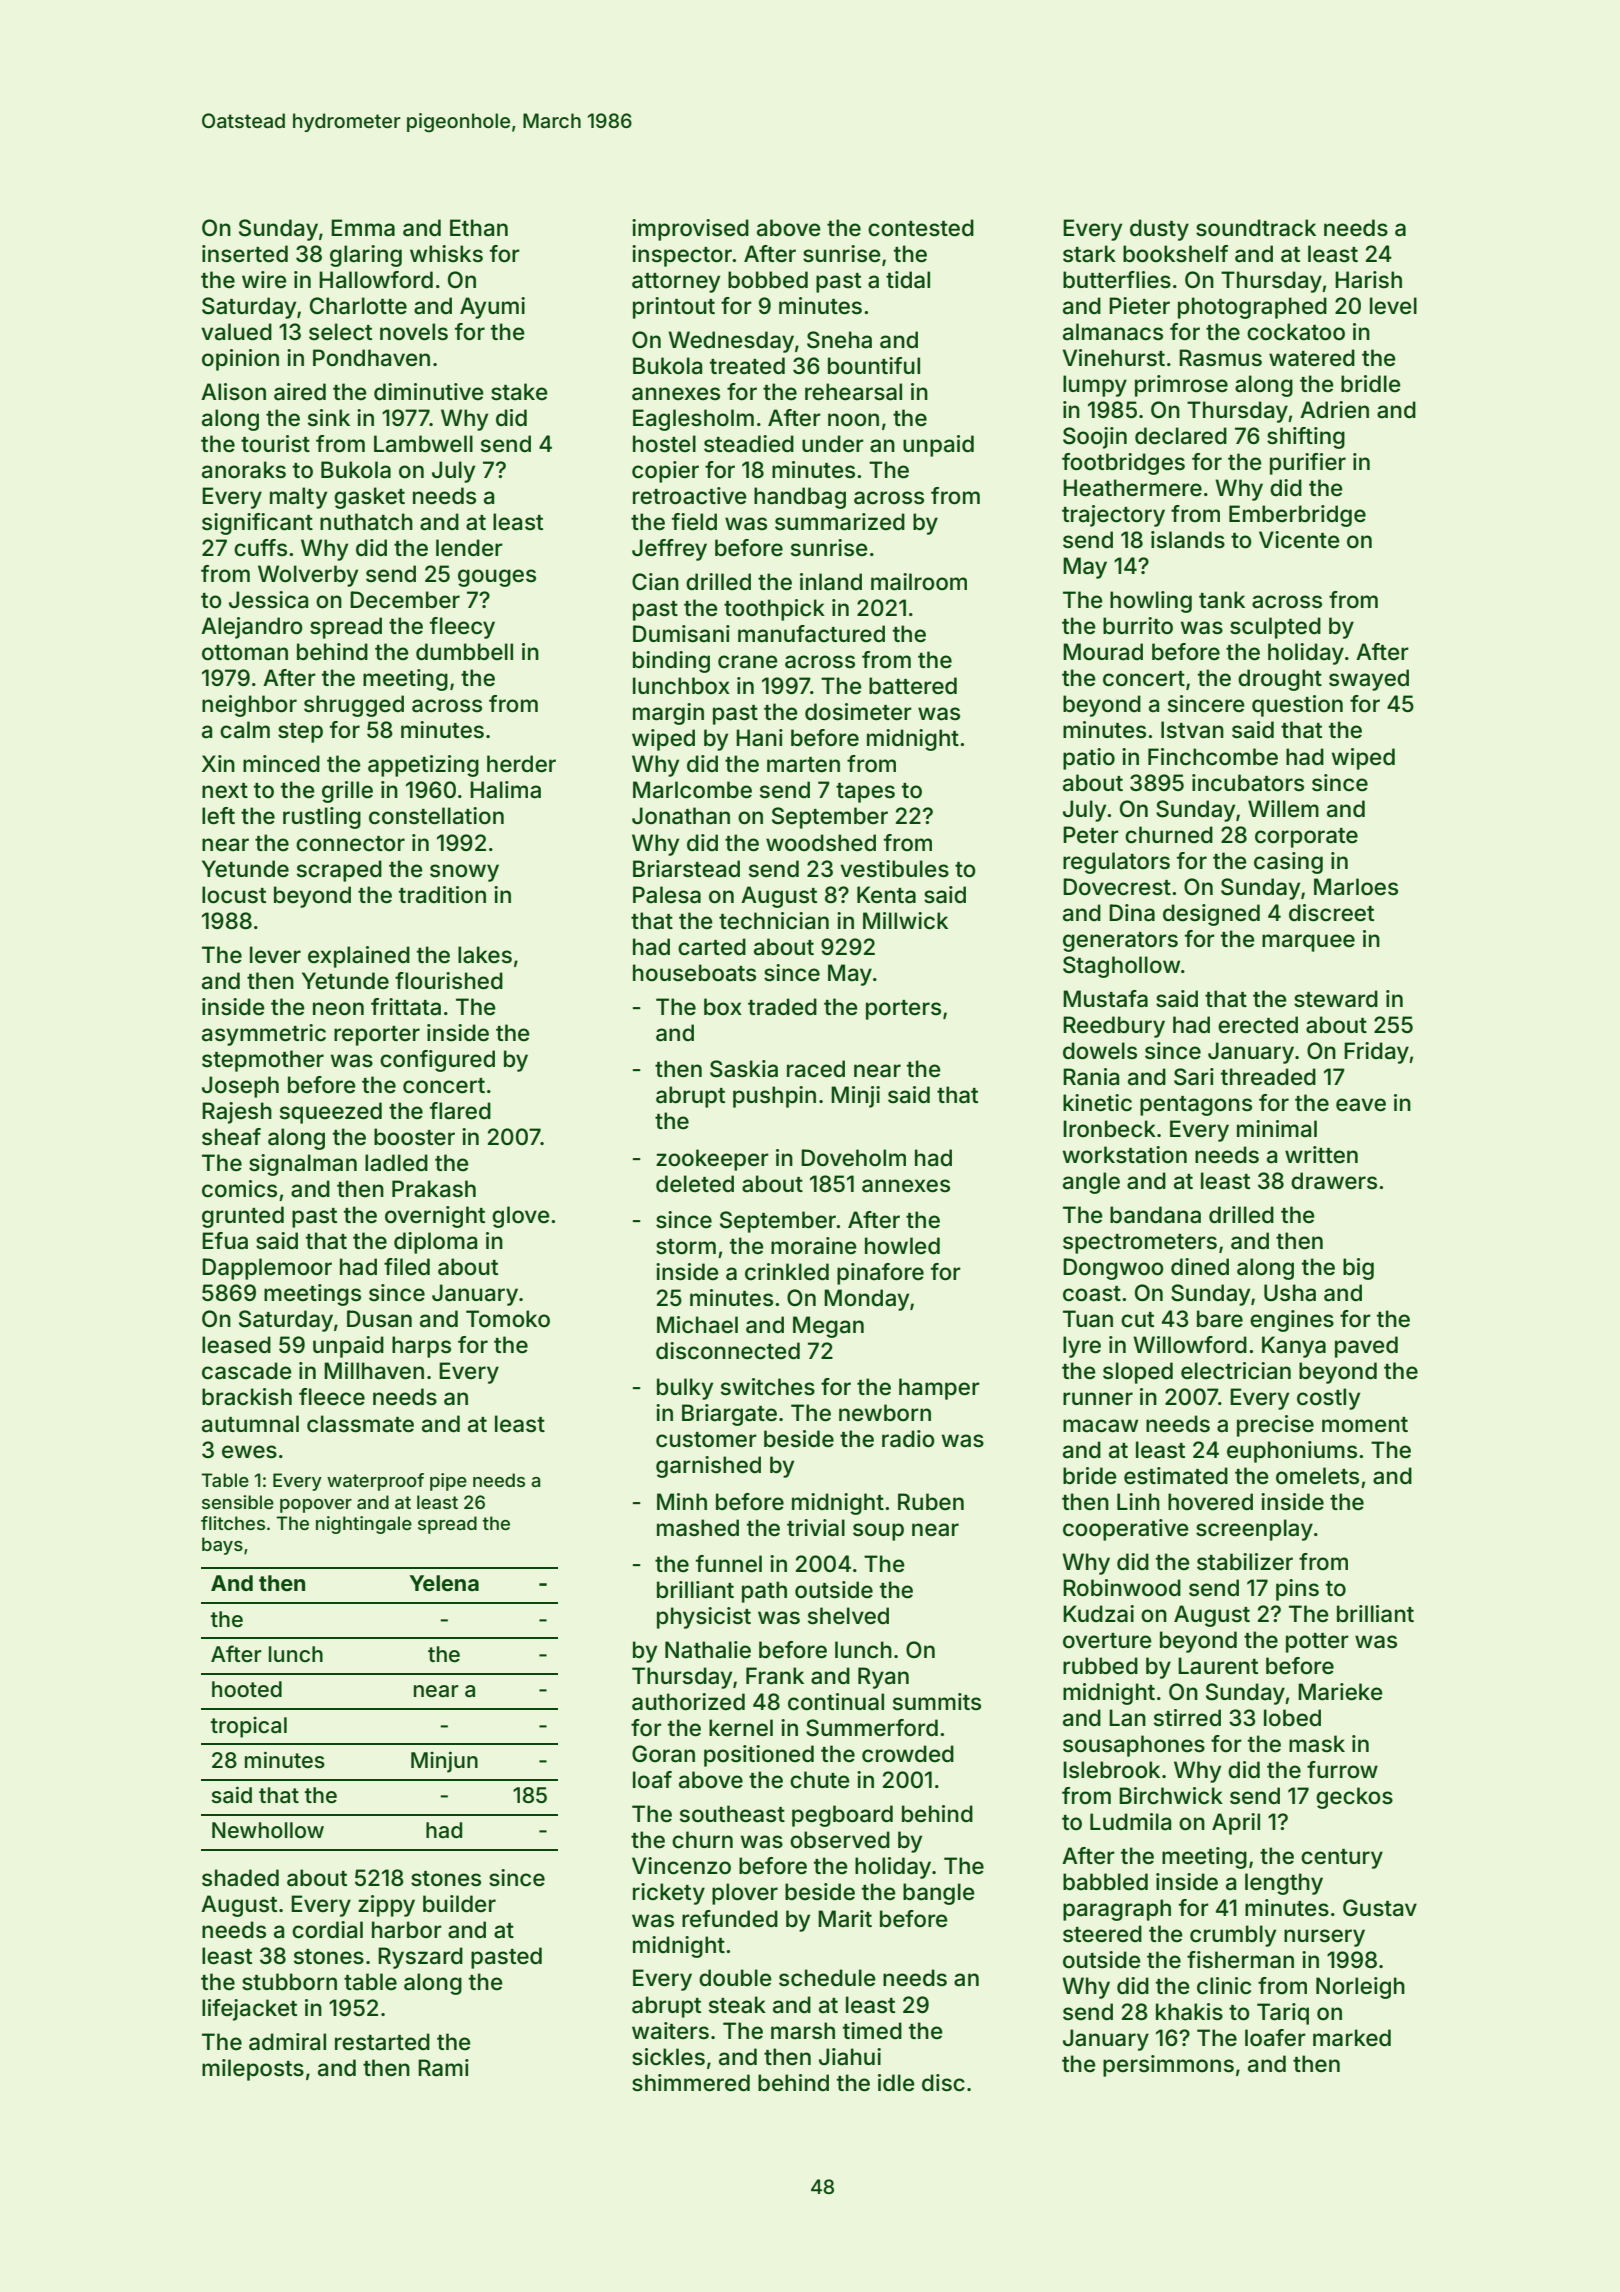 The width and height of the screenshot is (1620, 2292). I want to click on written, so click(1321, 1155).
